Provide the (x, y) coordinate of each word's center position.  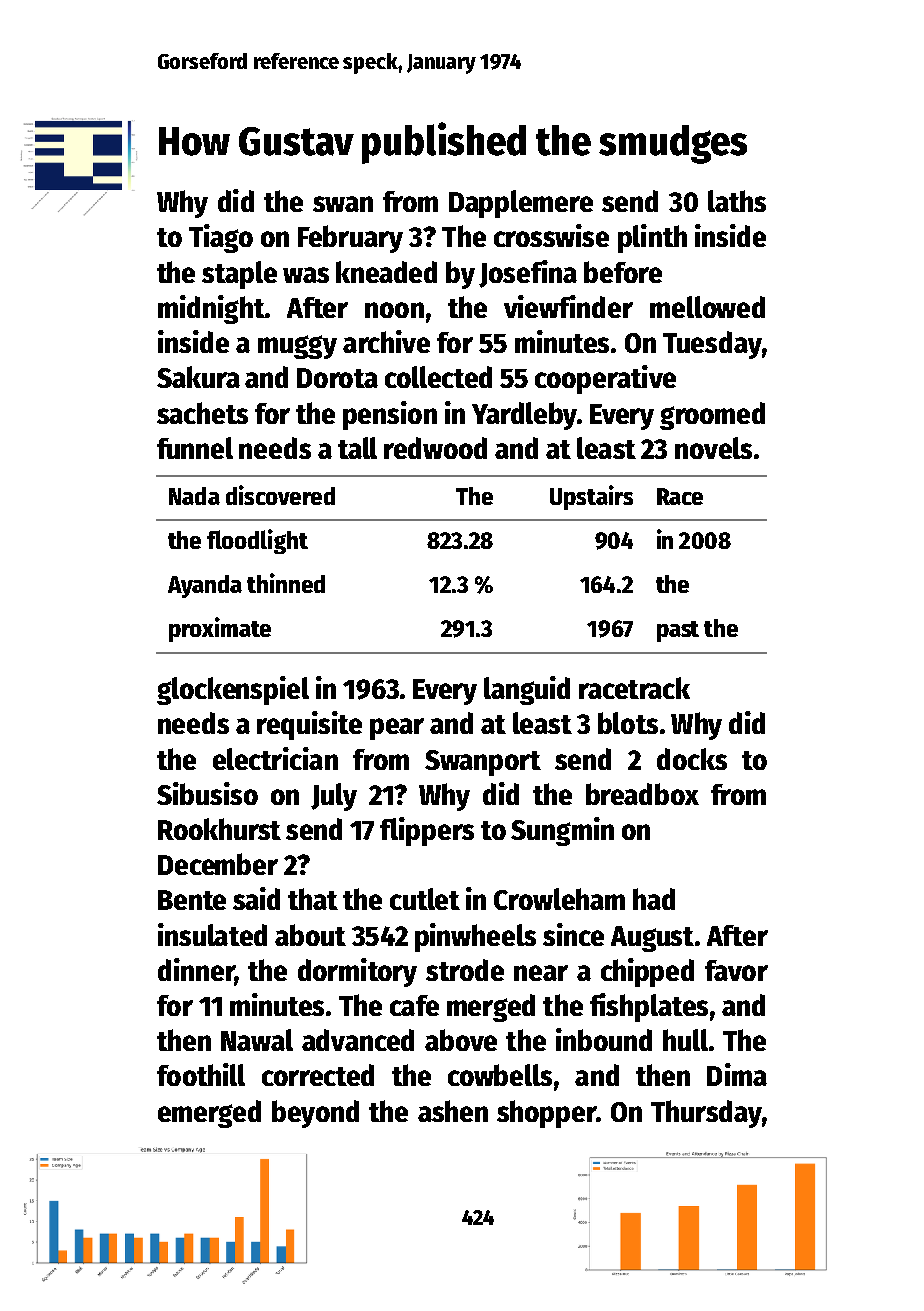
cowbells (500, 1075)
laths (737, 201)
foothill (201, 1074)
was (306, 275)
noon (394, 310)
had (654, 899)
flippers (427, 831)
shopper (546, 1114)
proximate (220, 629)
